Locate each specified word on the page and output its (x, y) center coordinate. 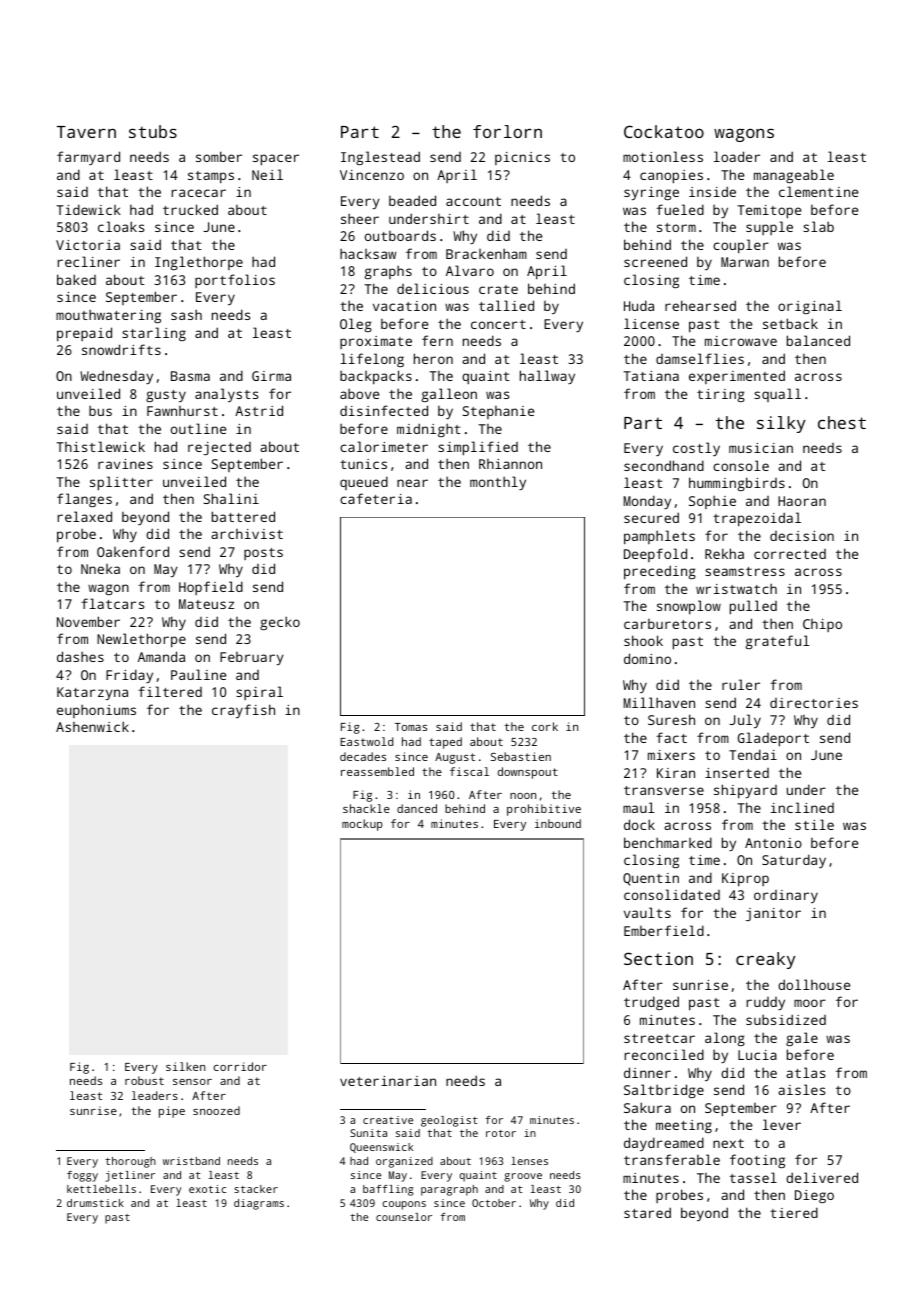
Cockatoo (664, 131)
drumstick (95, 1203)
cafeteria (376, 498)
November (88, 621)
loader (737, 156)
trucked (190, 209)
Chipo (822, 625)
